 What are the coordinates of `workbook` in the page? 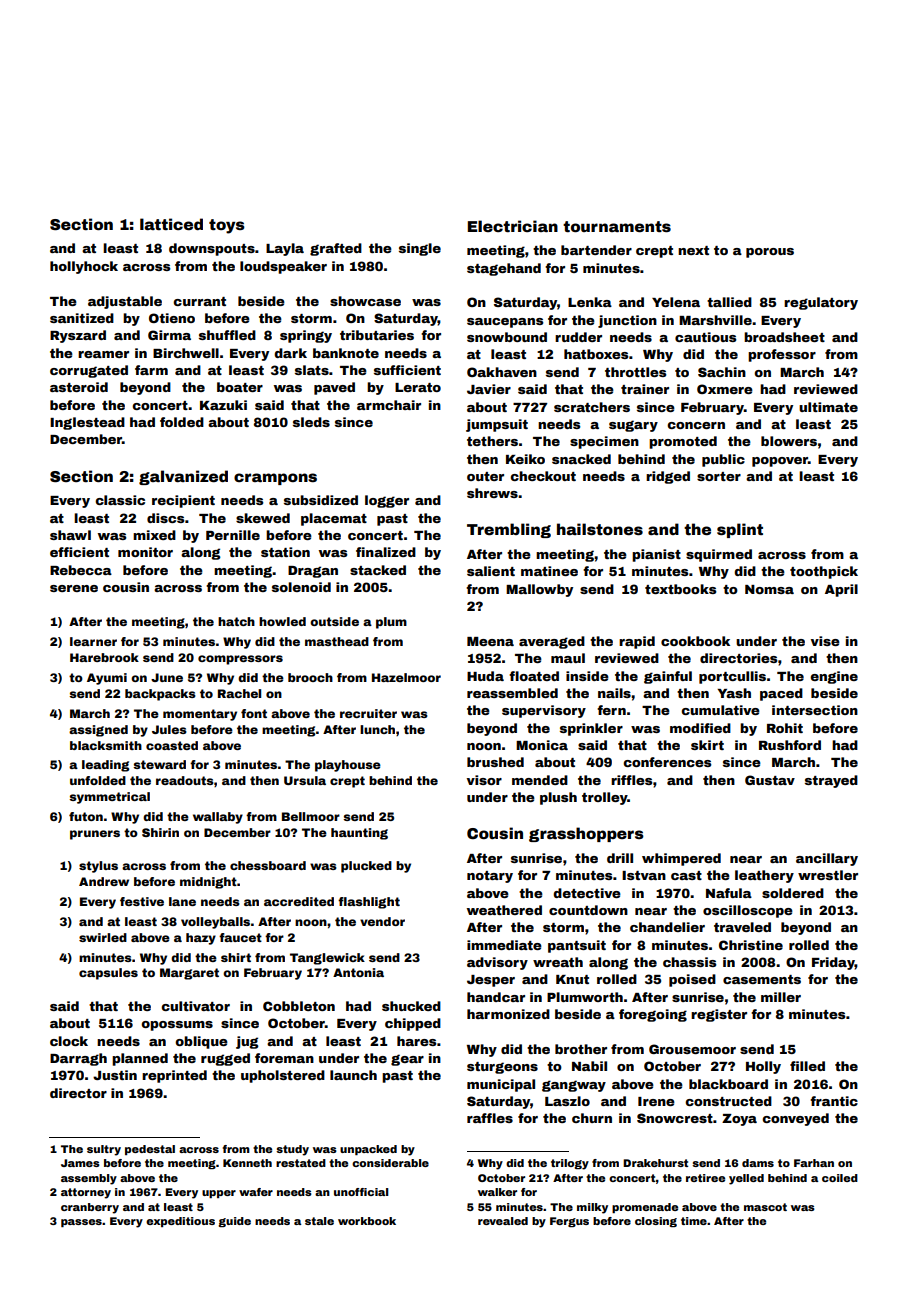 It's located at (367, 1221).
